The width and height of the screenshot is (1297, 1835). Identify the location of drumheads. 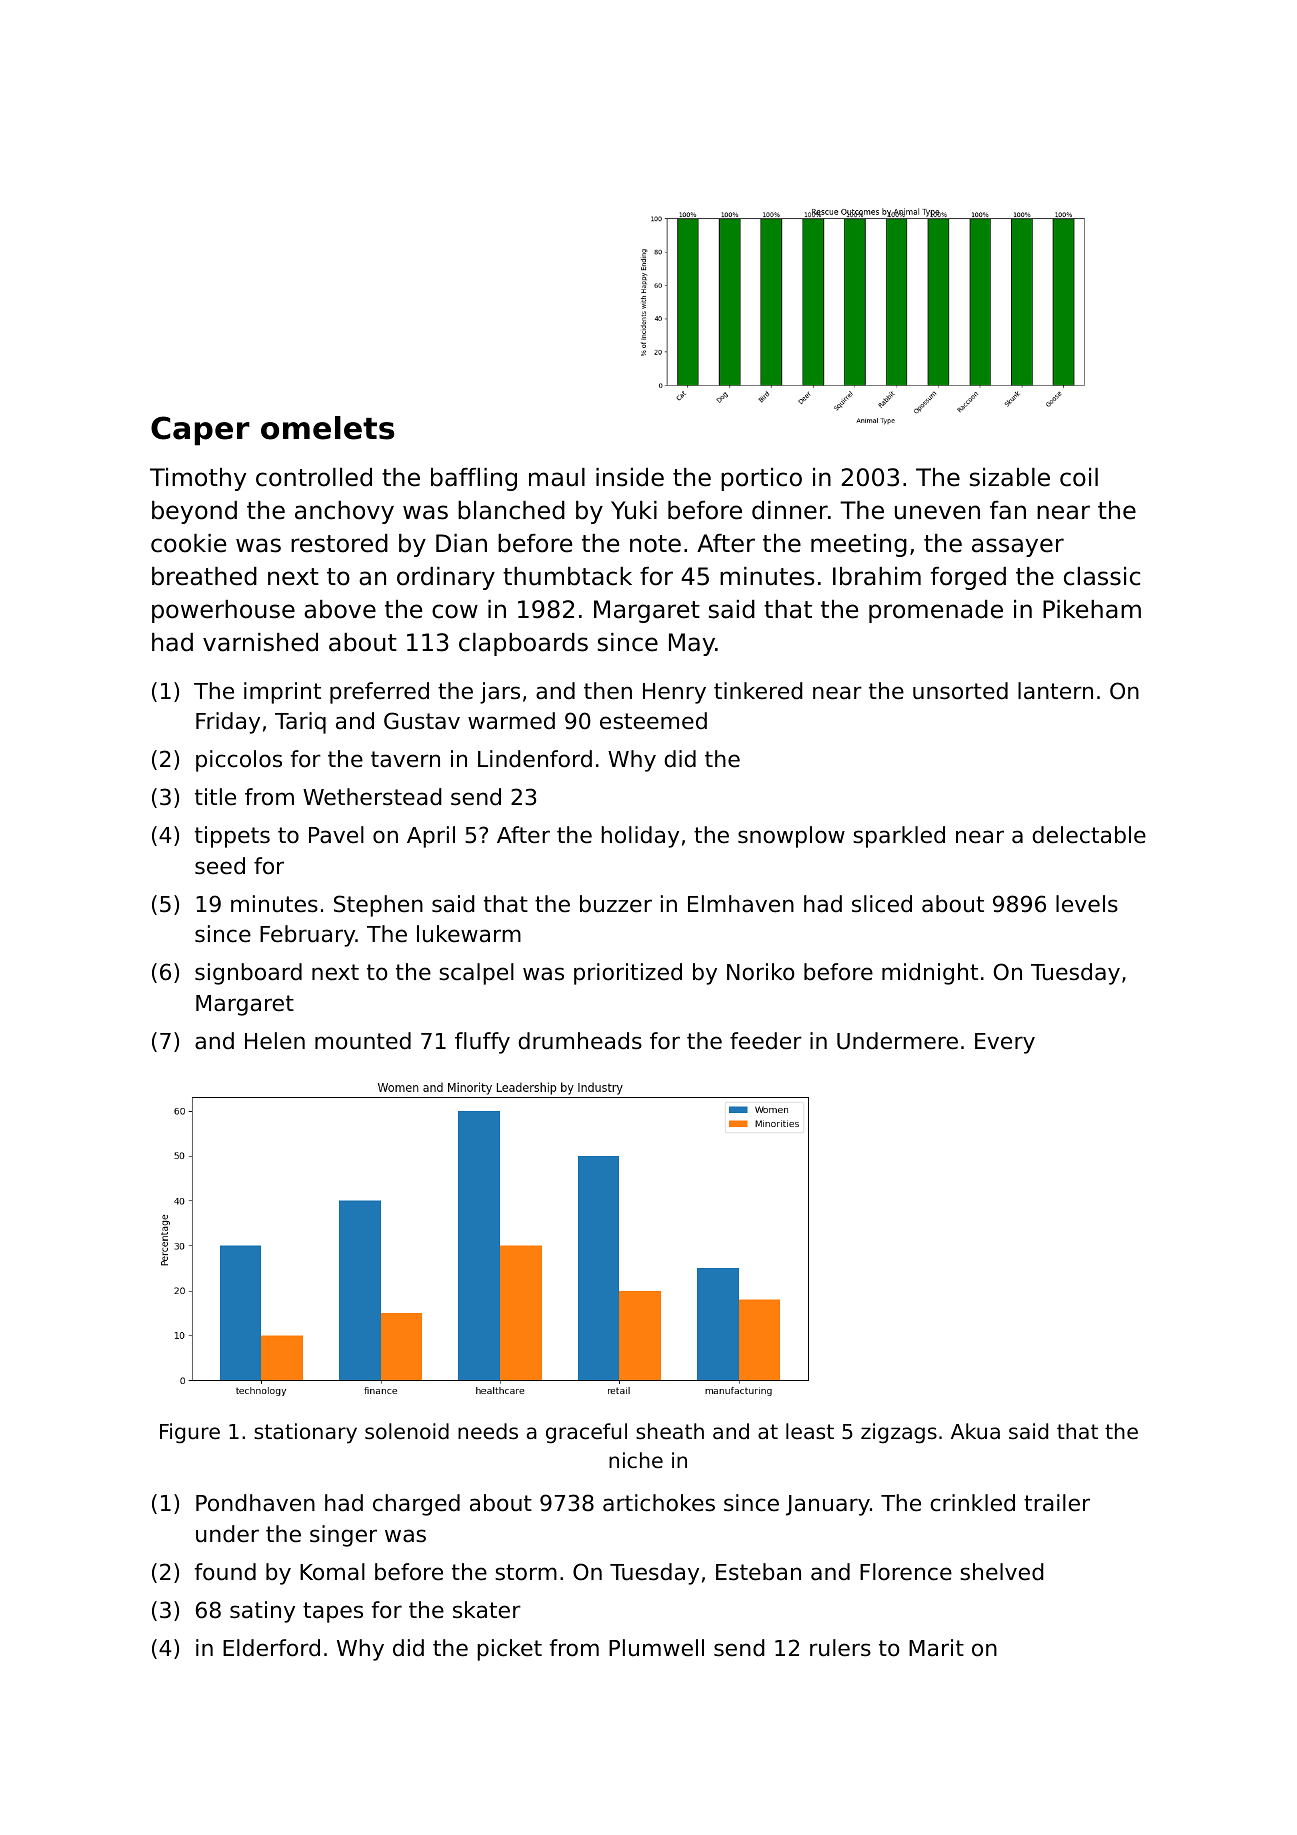
(580, 1041).
